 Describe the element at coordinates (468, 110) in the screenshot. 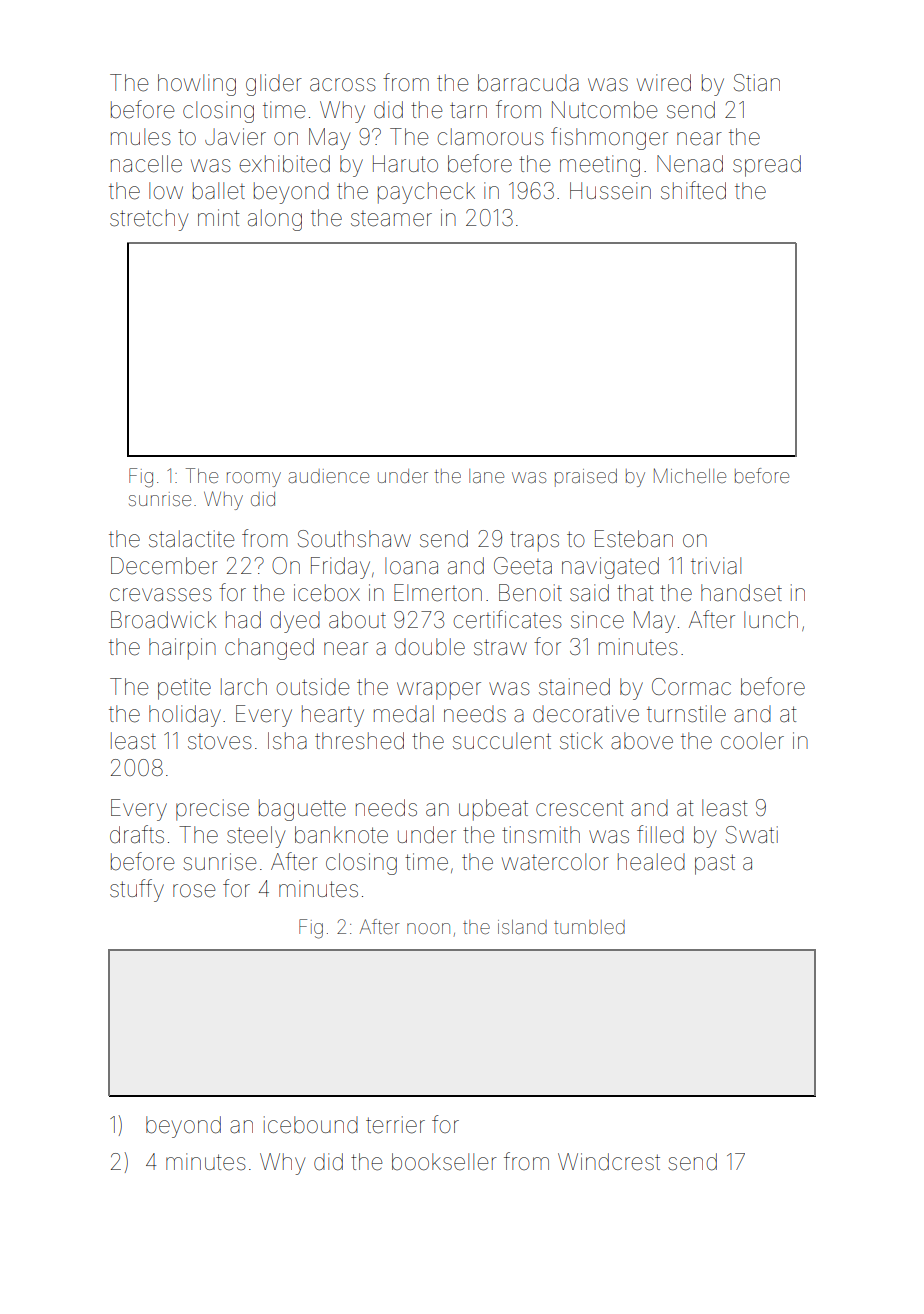

I see `tarn` at that location.
